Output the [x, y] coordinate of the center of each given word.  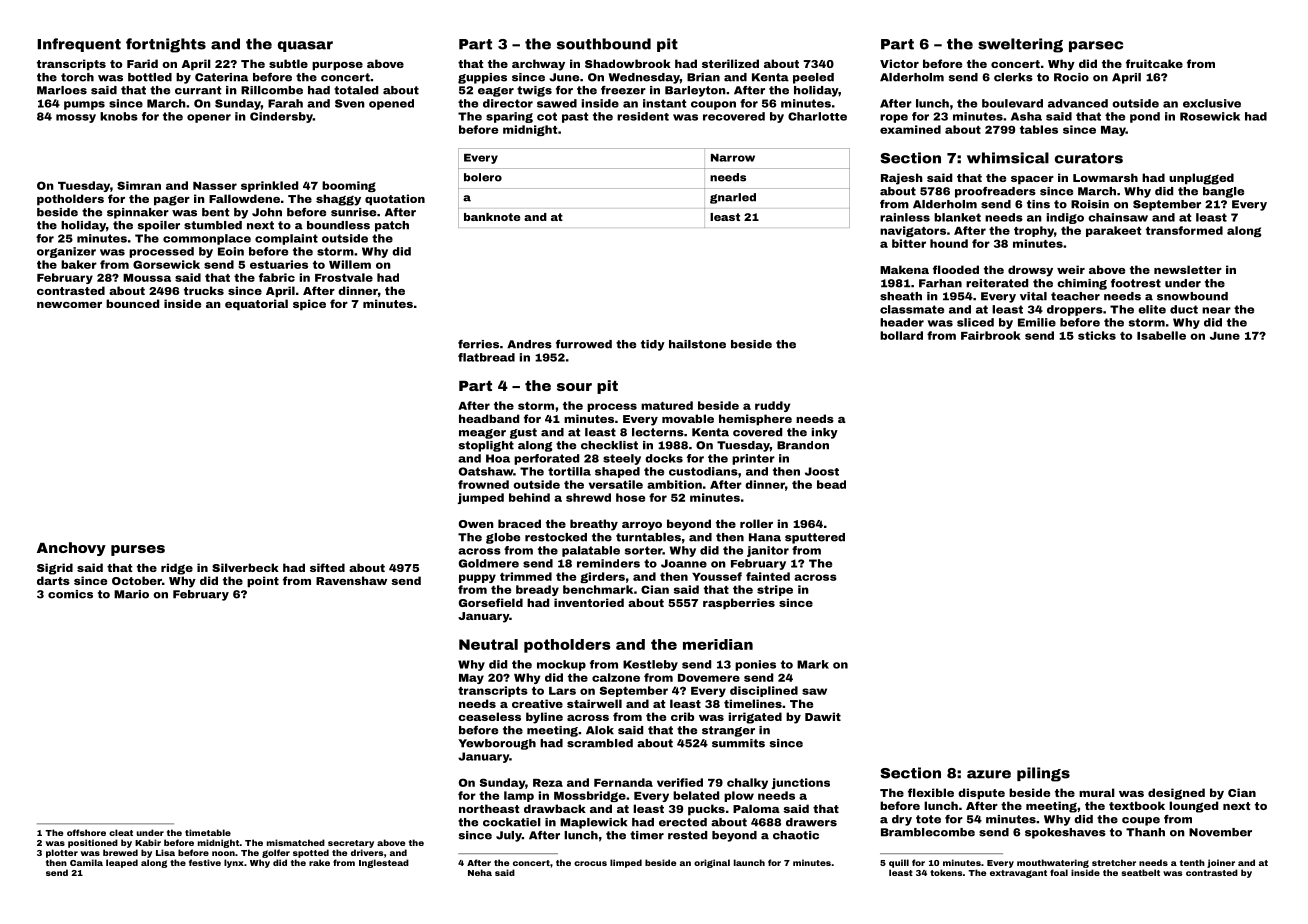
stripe [775, 590]
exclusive [1212, 103]
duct [1184, 309]
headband [489, 418]
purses [138, 550]
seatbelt [1140, 872]
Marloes [62, 90]
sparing [509, 117]
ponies [755, 665]
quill [899, 863]
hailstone [697, 344]
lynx [234, 863]
